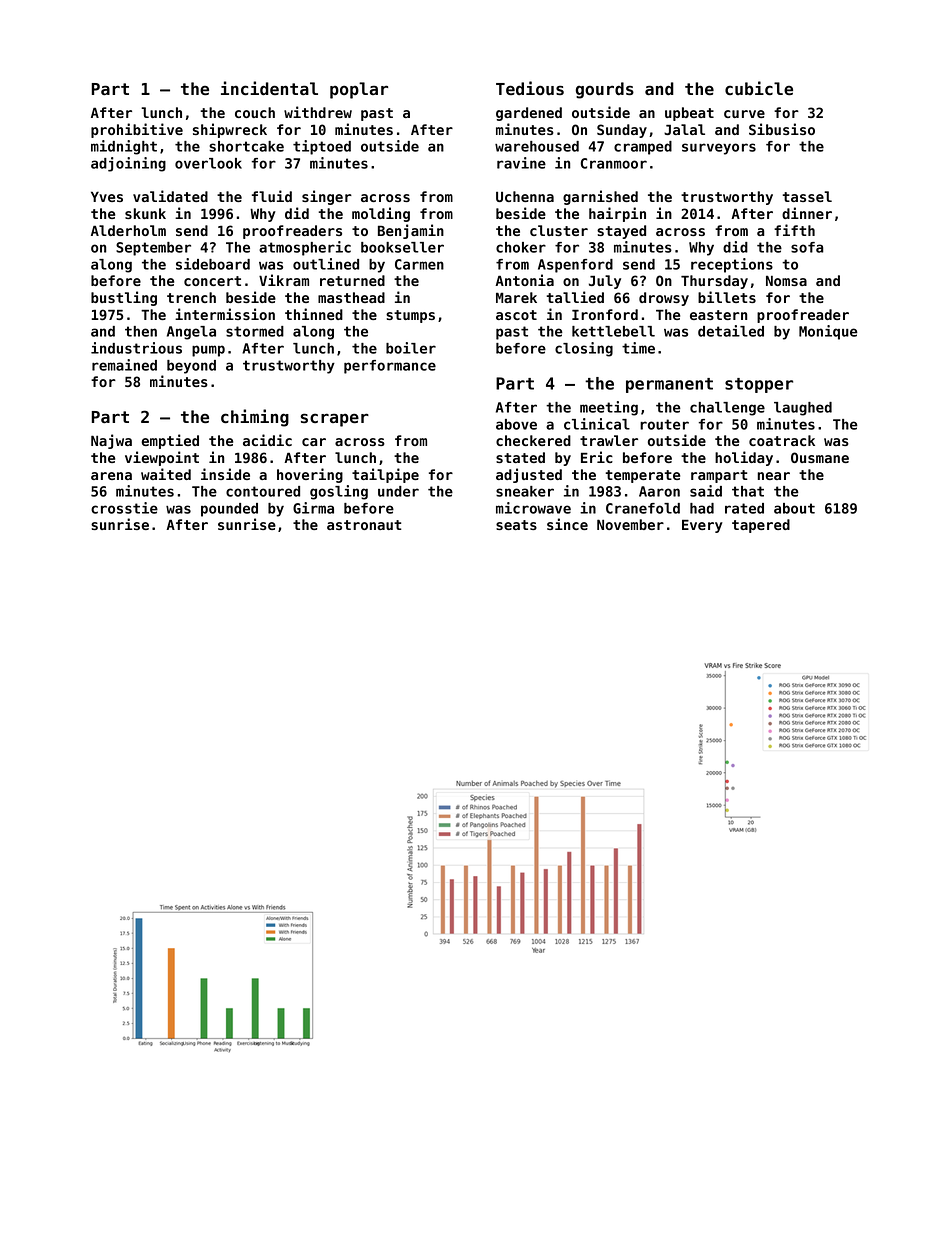  What do you see at coordinates (516, 297) in the document?
I see `Marek` at bounding box center [516, 297].
